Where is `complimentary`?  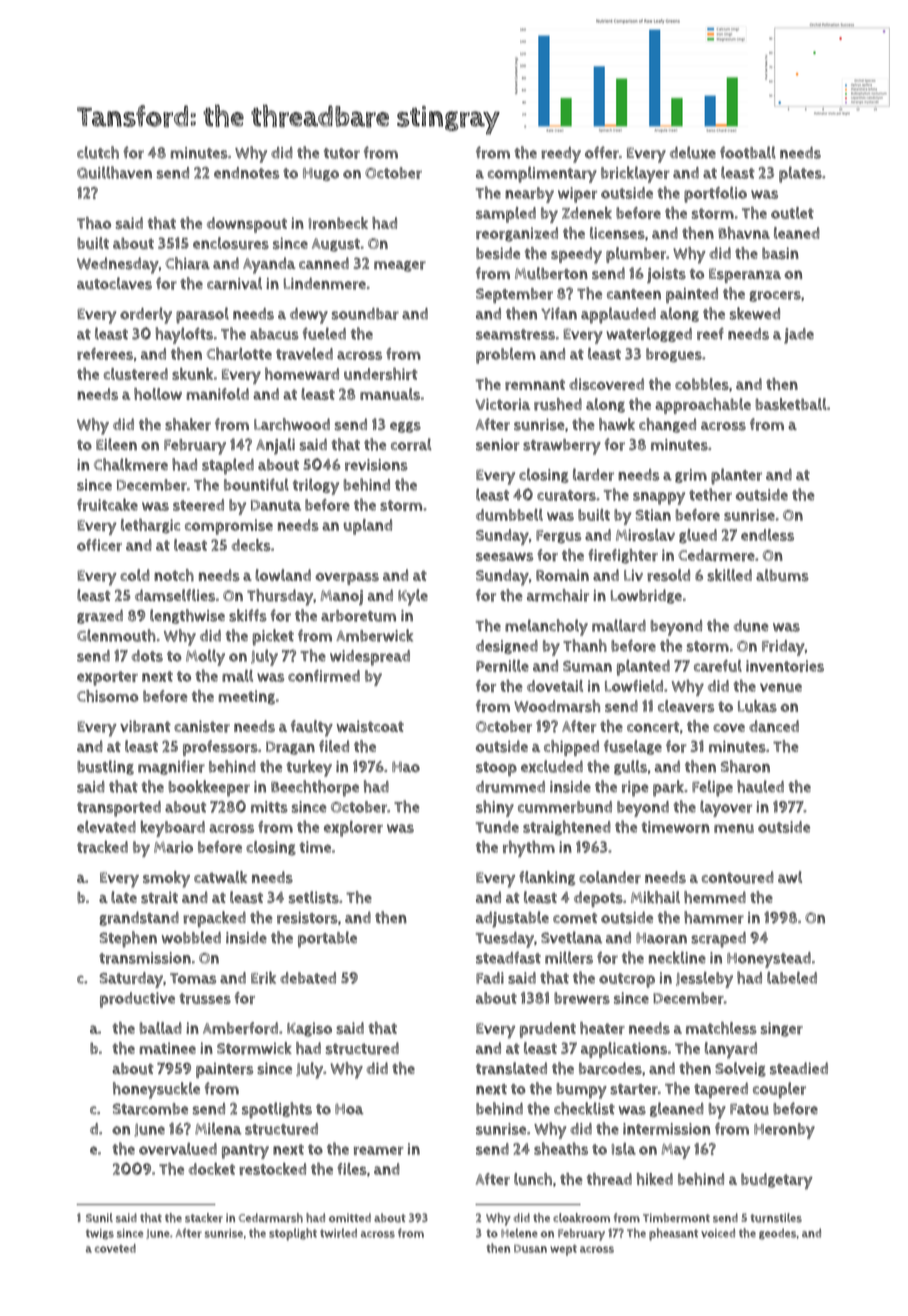 complimentary is located at coordinates (542, 174).
